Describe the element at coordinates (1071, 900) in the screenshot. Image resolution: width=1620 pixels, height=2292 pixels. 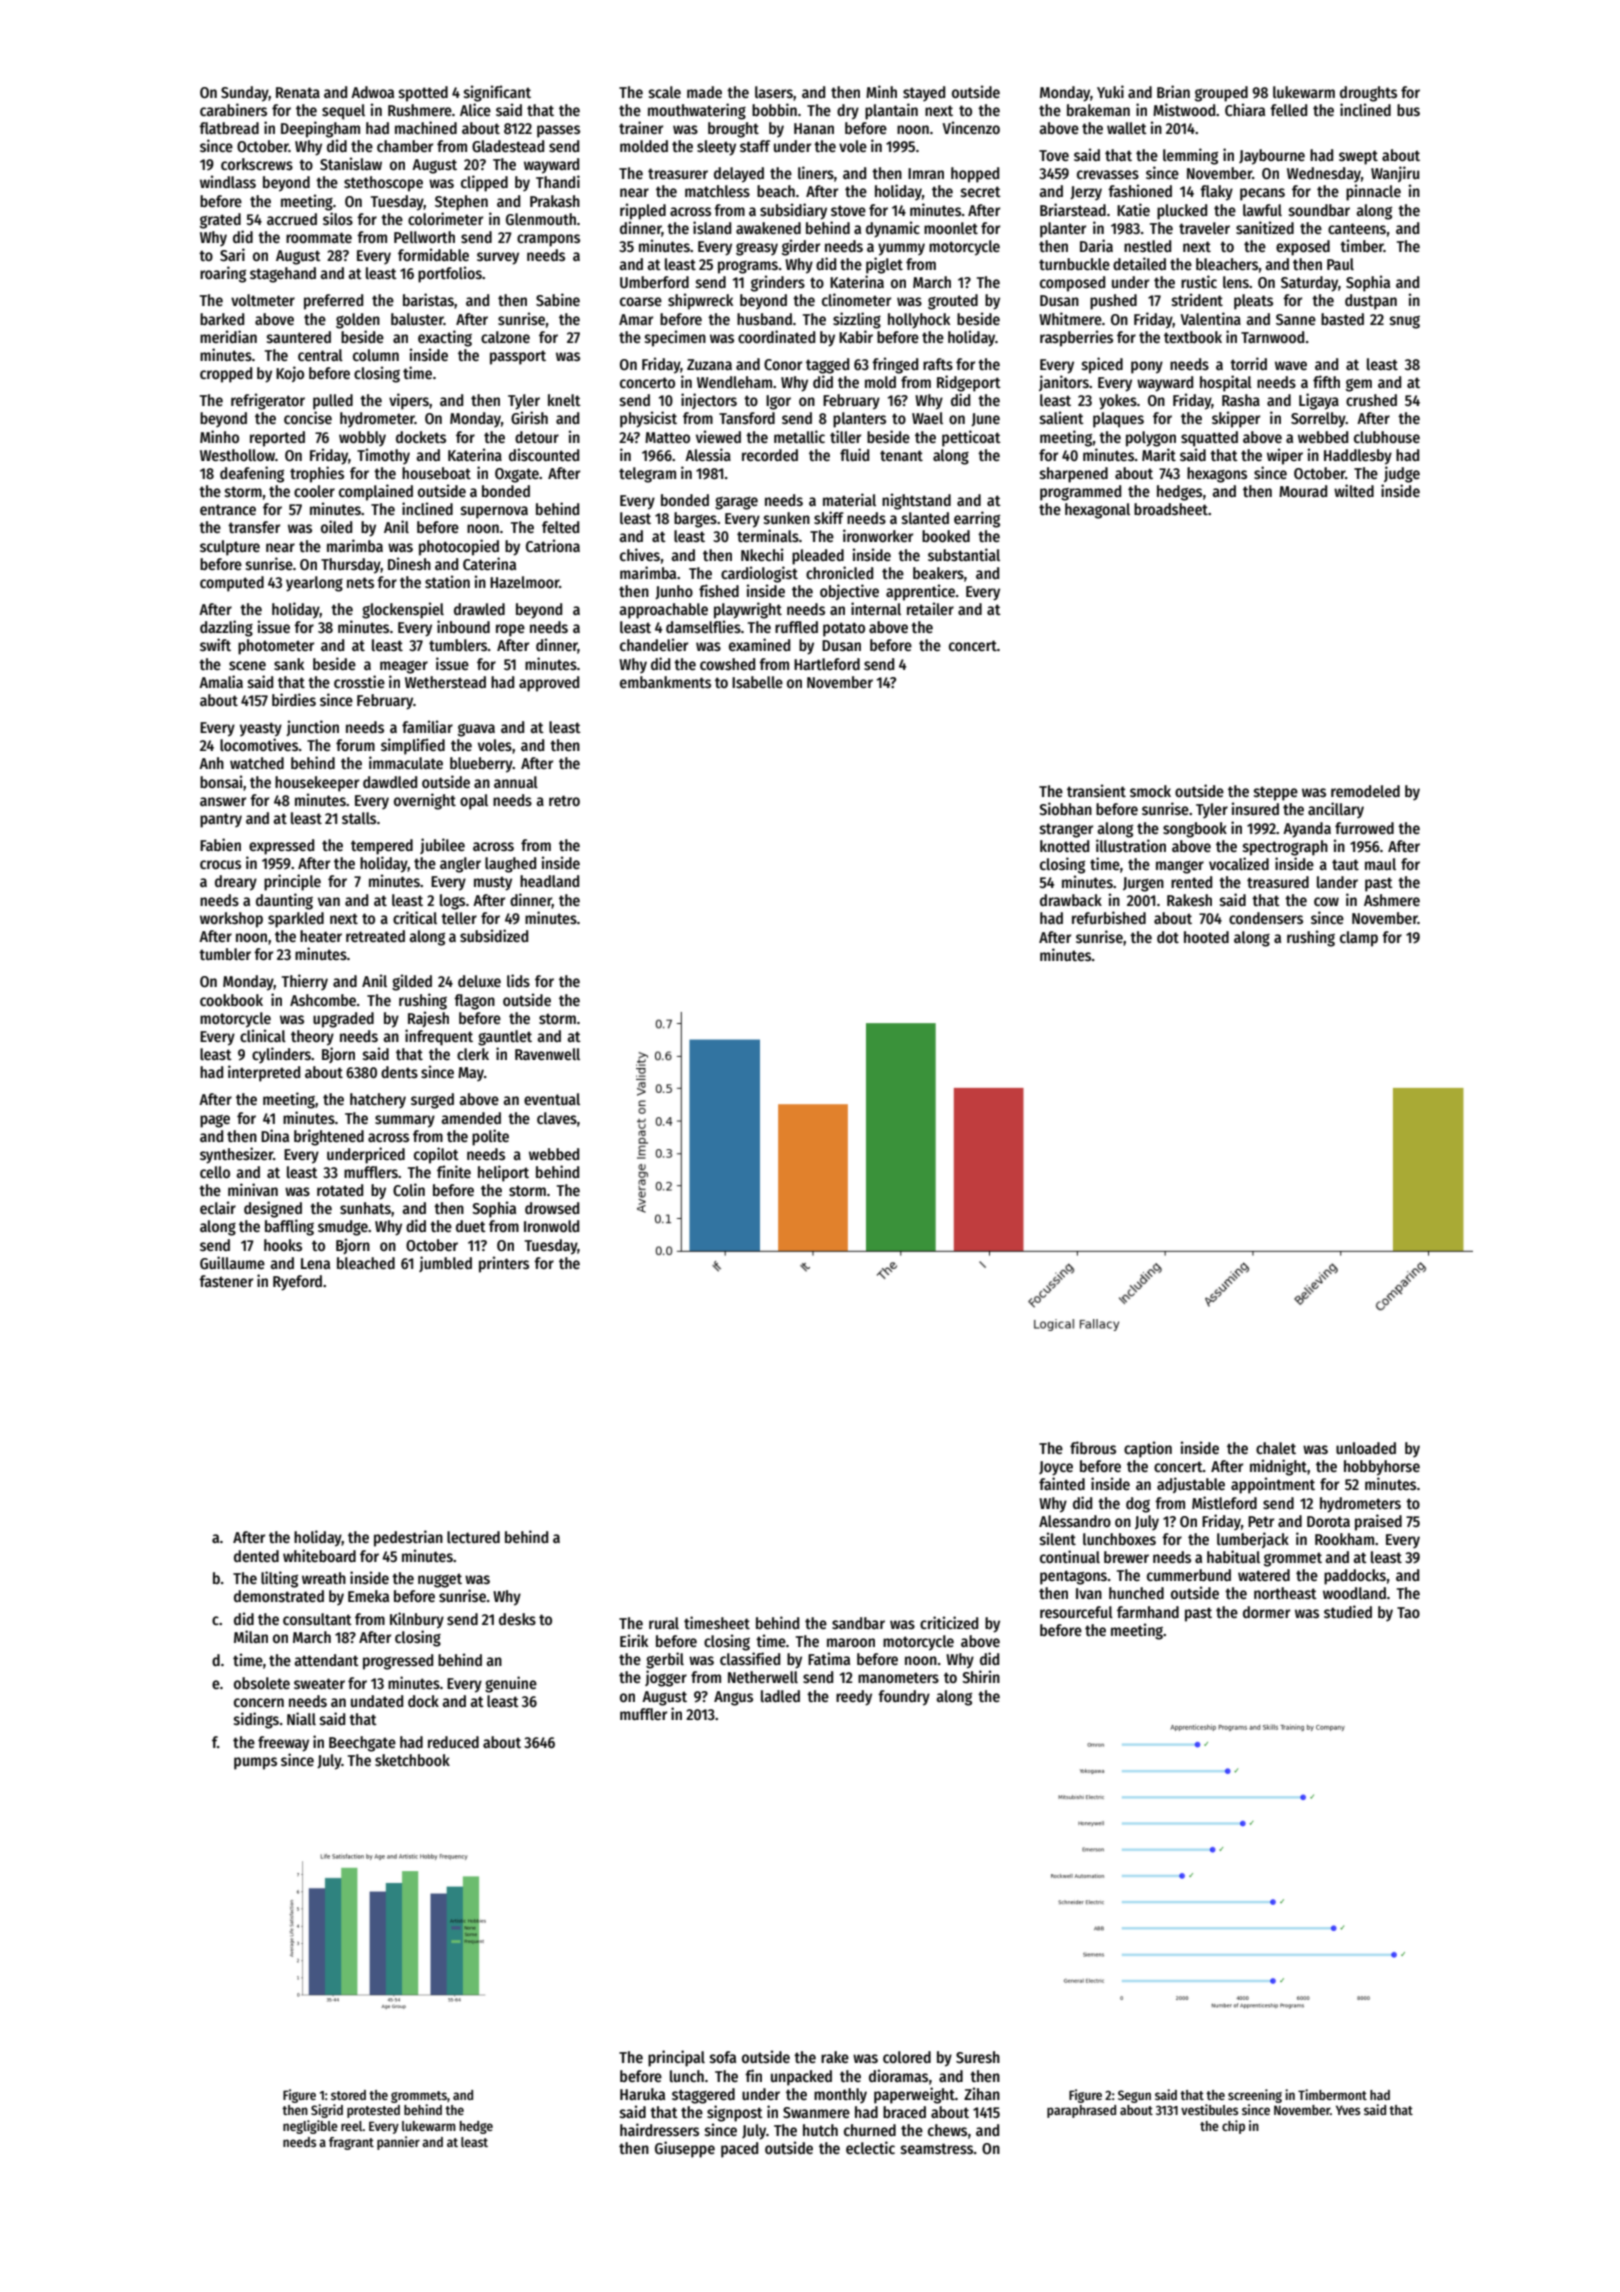
I see `drawback` at that location.
